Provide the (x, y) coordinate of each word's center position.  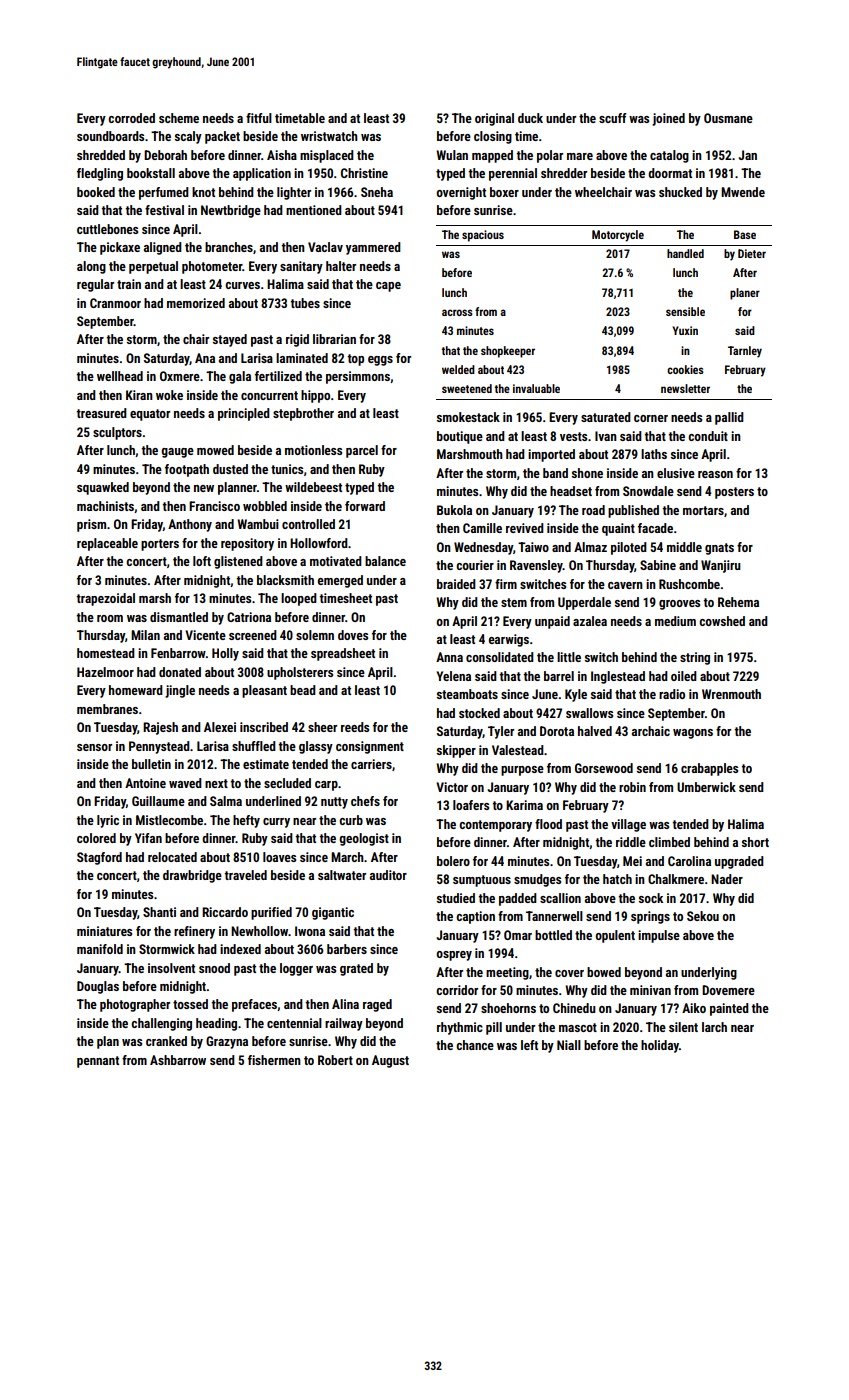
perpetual (153, 267)
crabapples (709, 769)
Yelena (453, 676)
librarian (334, 339)
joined (668, 119)
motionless (313, 450)
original (494, 119)
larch (714, 1027)
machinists (105, 506)
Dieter (752, 253)
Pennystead (159, 747)
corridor (457, 990)
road (593, 510)
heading (216, 1024)
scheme (179, 118)
